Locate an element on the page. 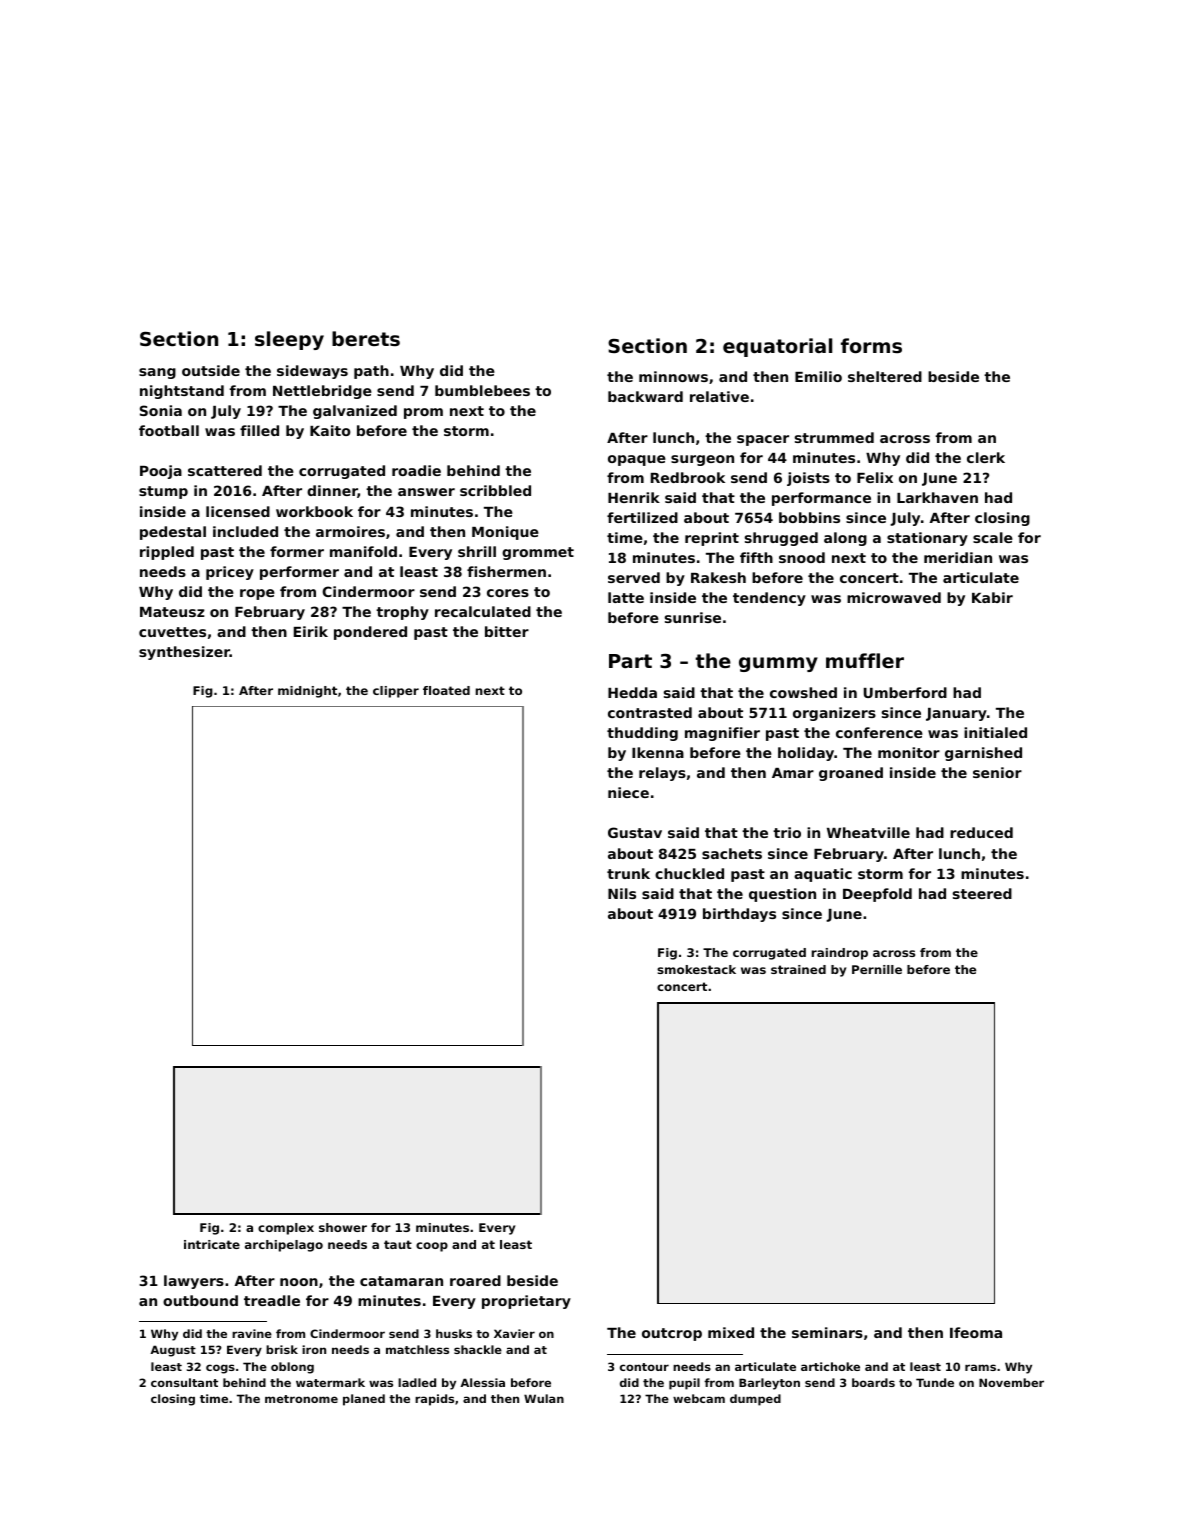 This document has height=1532, width=1184. intricate is located at coordinates (212, 1244).
